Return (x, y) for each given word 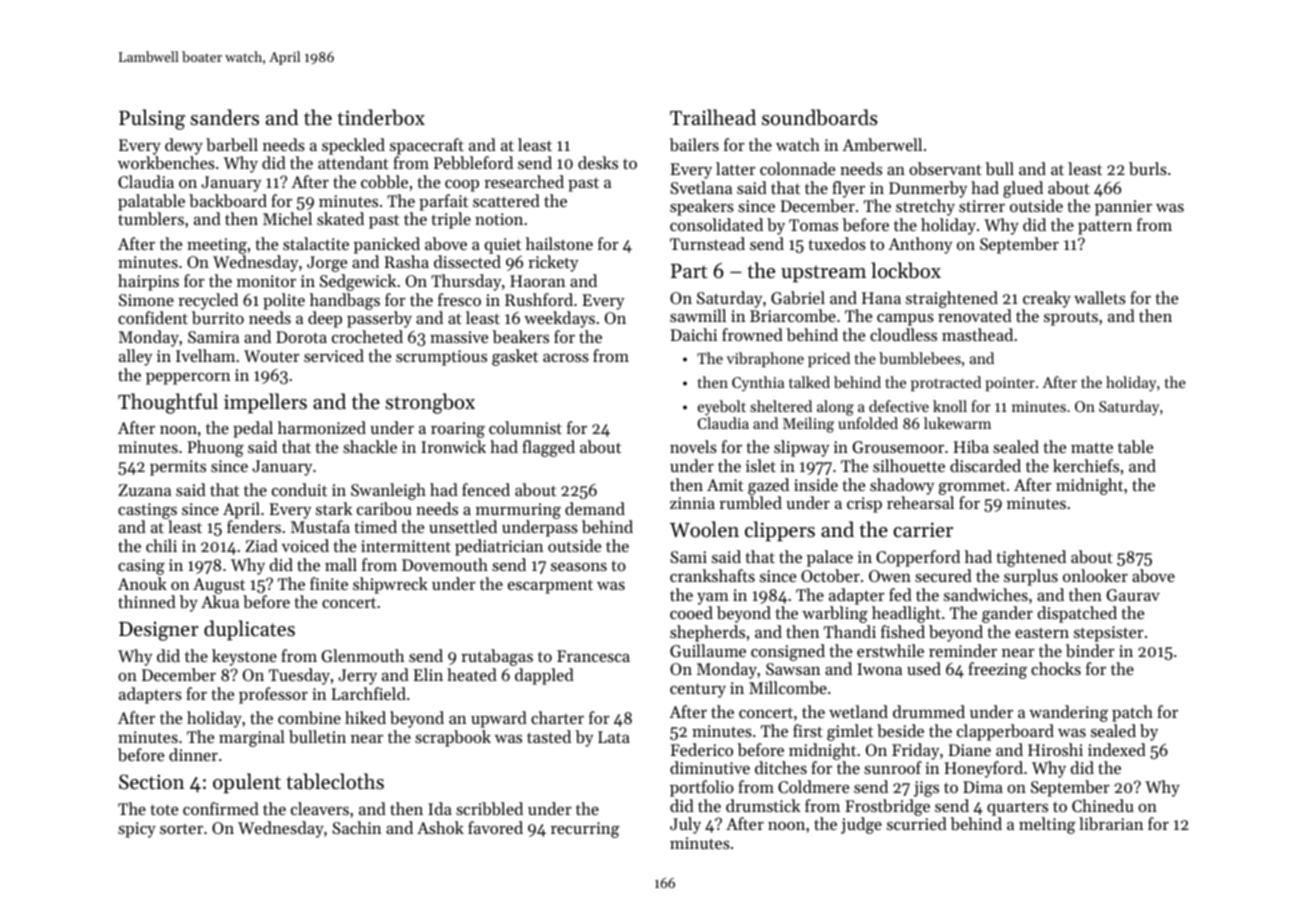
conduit (299, 489)
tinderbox (381, 117)
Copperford (918, 558)
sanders (224, 117)
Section (151, 782)
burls (1148, 168)
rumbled (750, 502)
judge (861, 825)
